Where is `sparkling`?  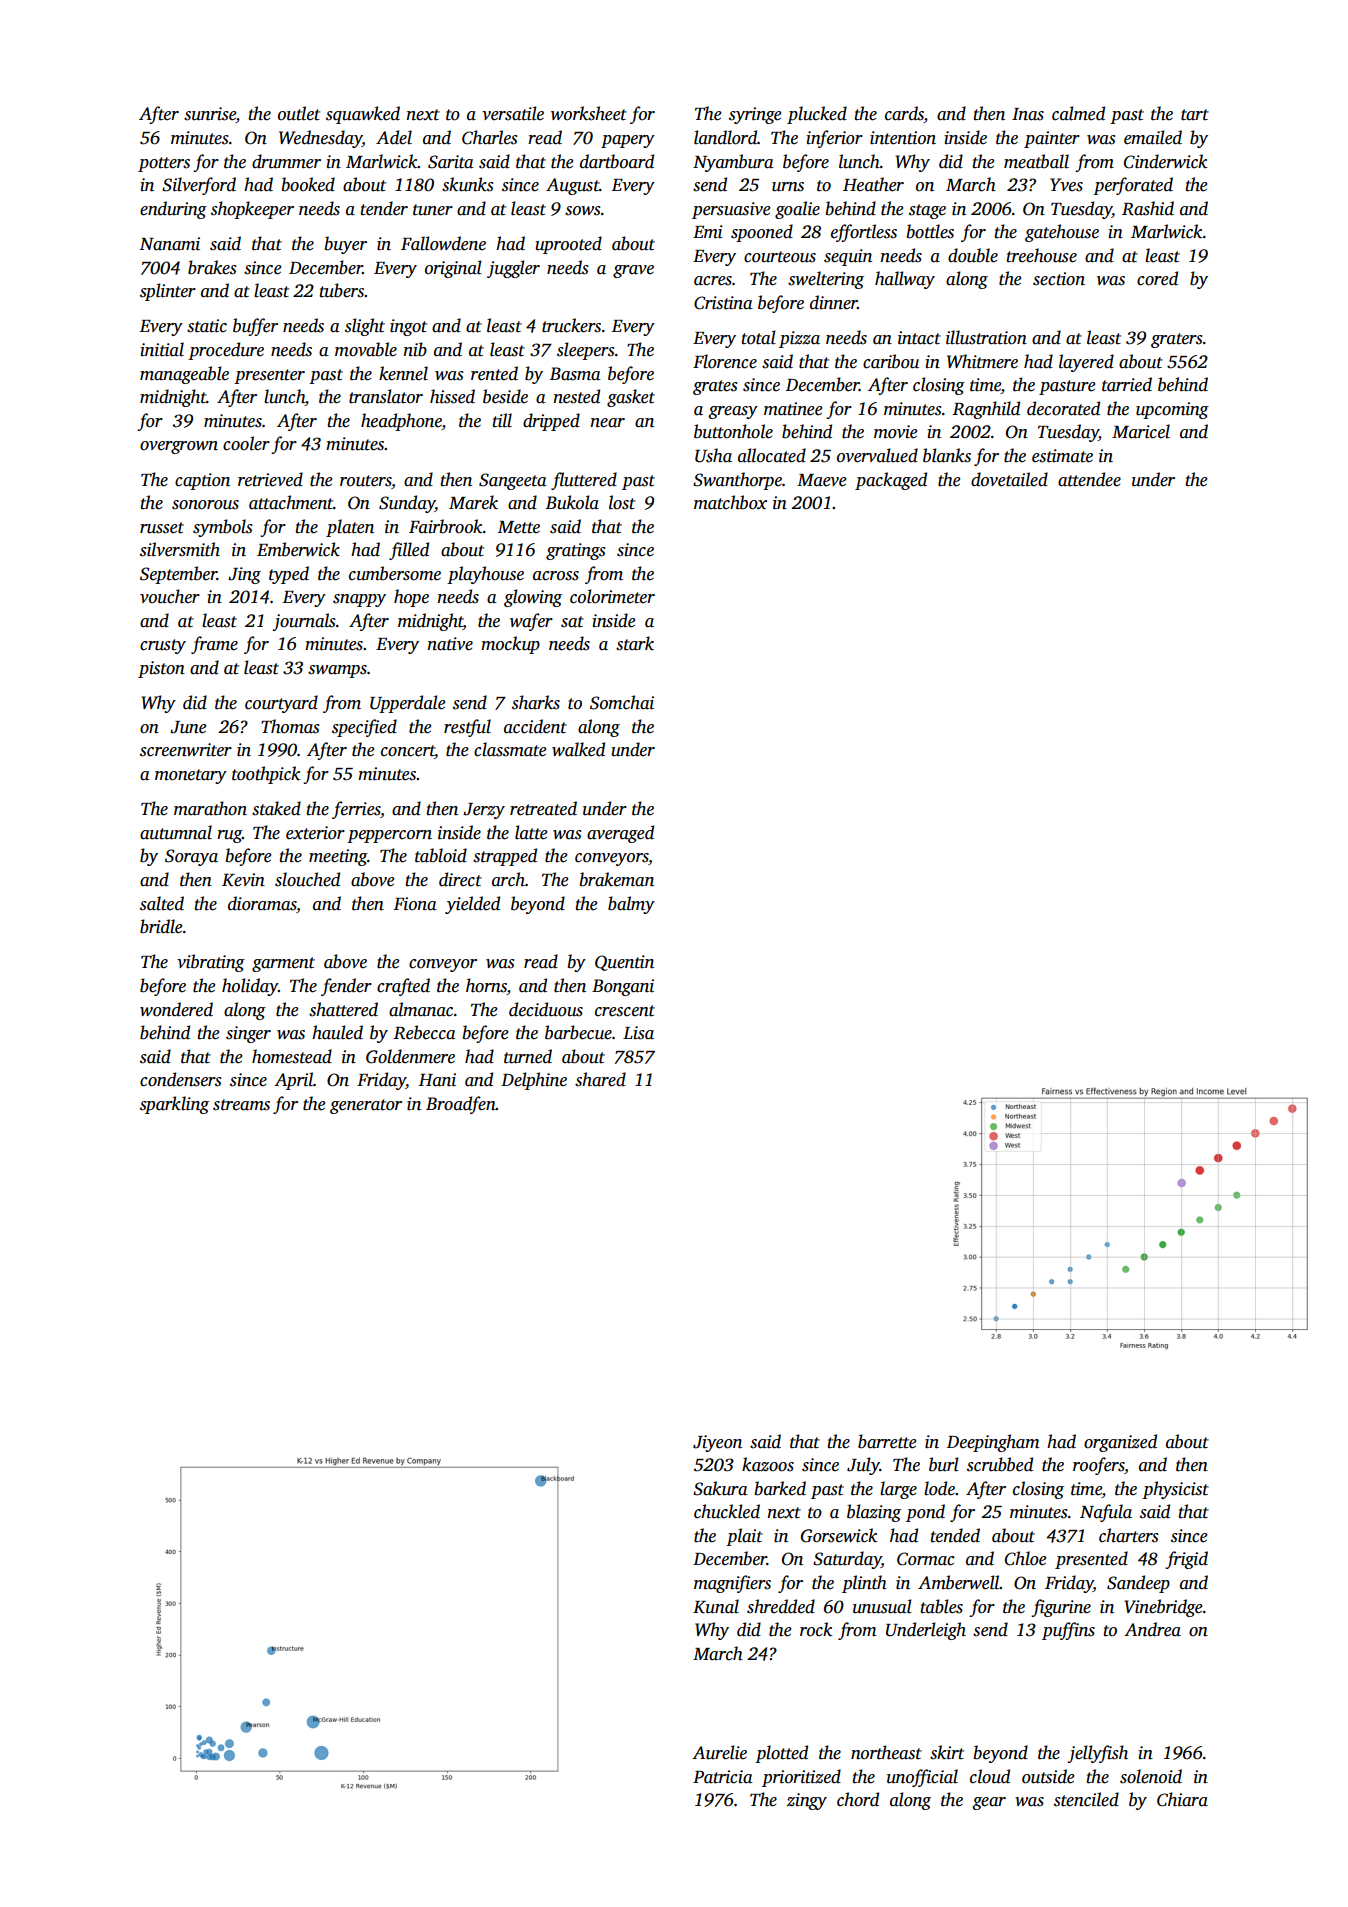 sparkling is located at coordinates (174, 1105).
